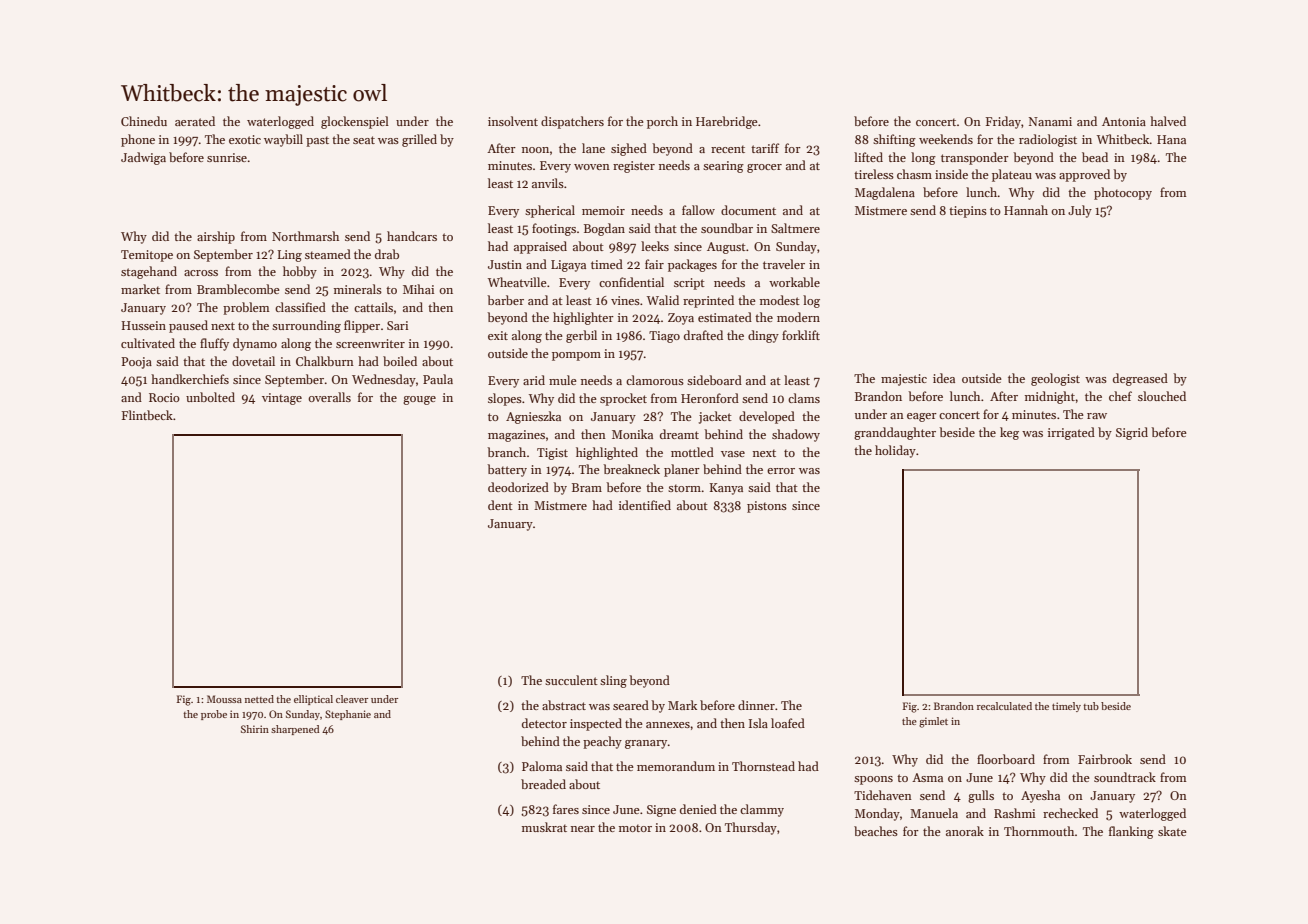 This image has height=924, width=1308. What do you see at coordinates (144, 121) in the image?
I see `Chinedu` at bounding box center [144, 121].
